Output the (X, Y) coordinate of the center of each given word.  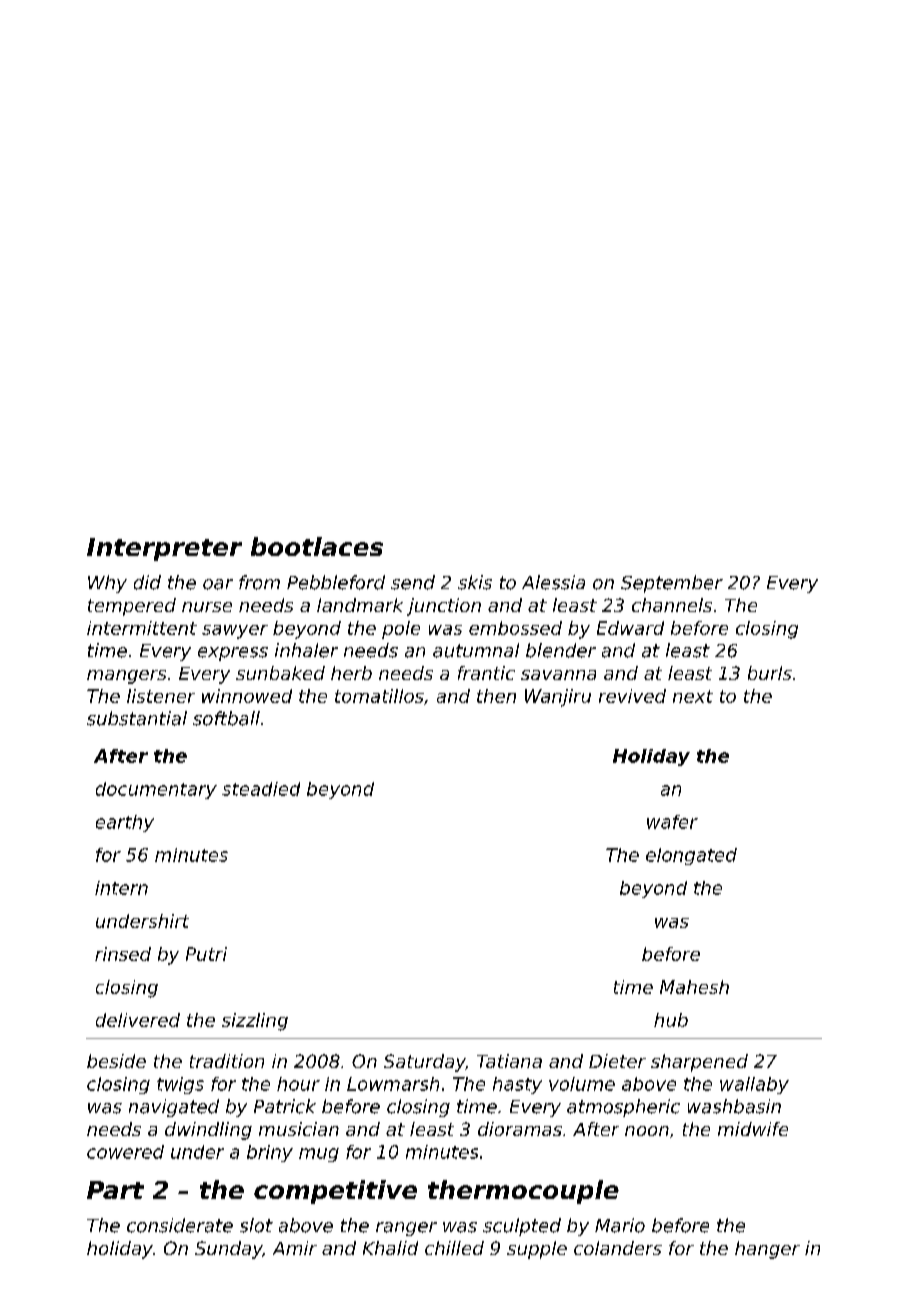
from (259, 582)
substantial (137, 718)
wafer (672, 822)
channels (672, 605)
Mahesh (694, 987)
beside (116, 1061)
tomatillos (379, 696)
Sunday (228, 1250)
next (693, 696)
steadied (261, 789)
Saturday (425, 1063)
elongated (691, 856)
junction (444, 607)
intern (121, 888)
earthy (125, 823)
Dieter (617, 1061)
